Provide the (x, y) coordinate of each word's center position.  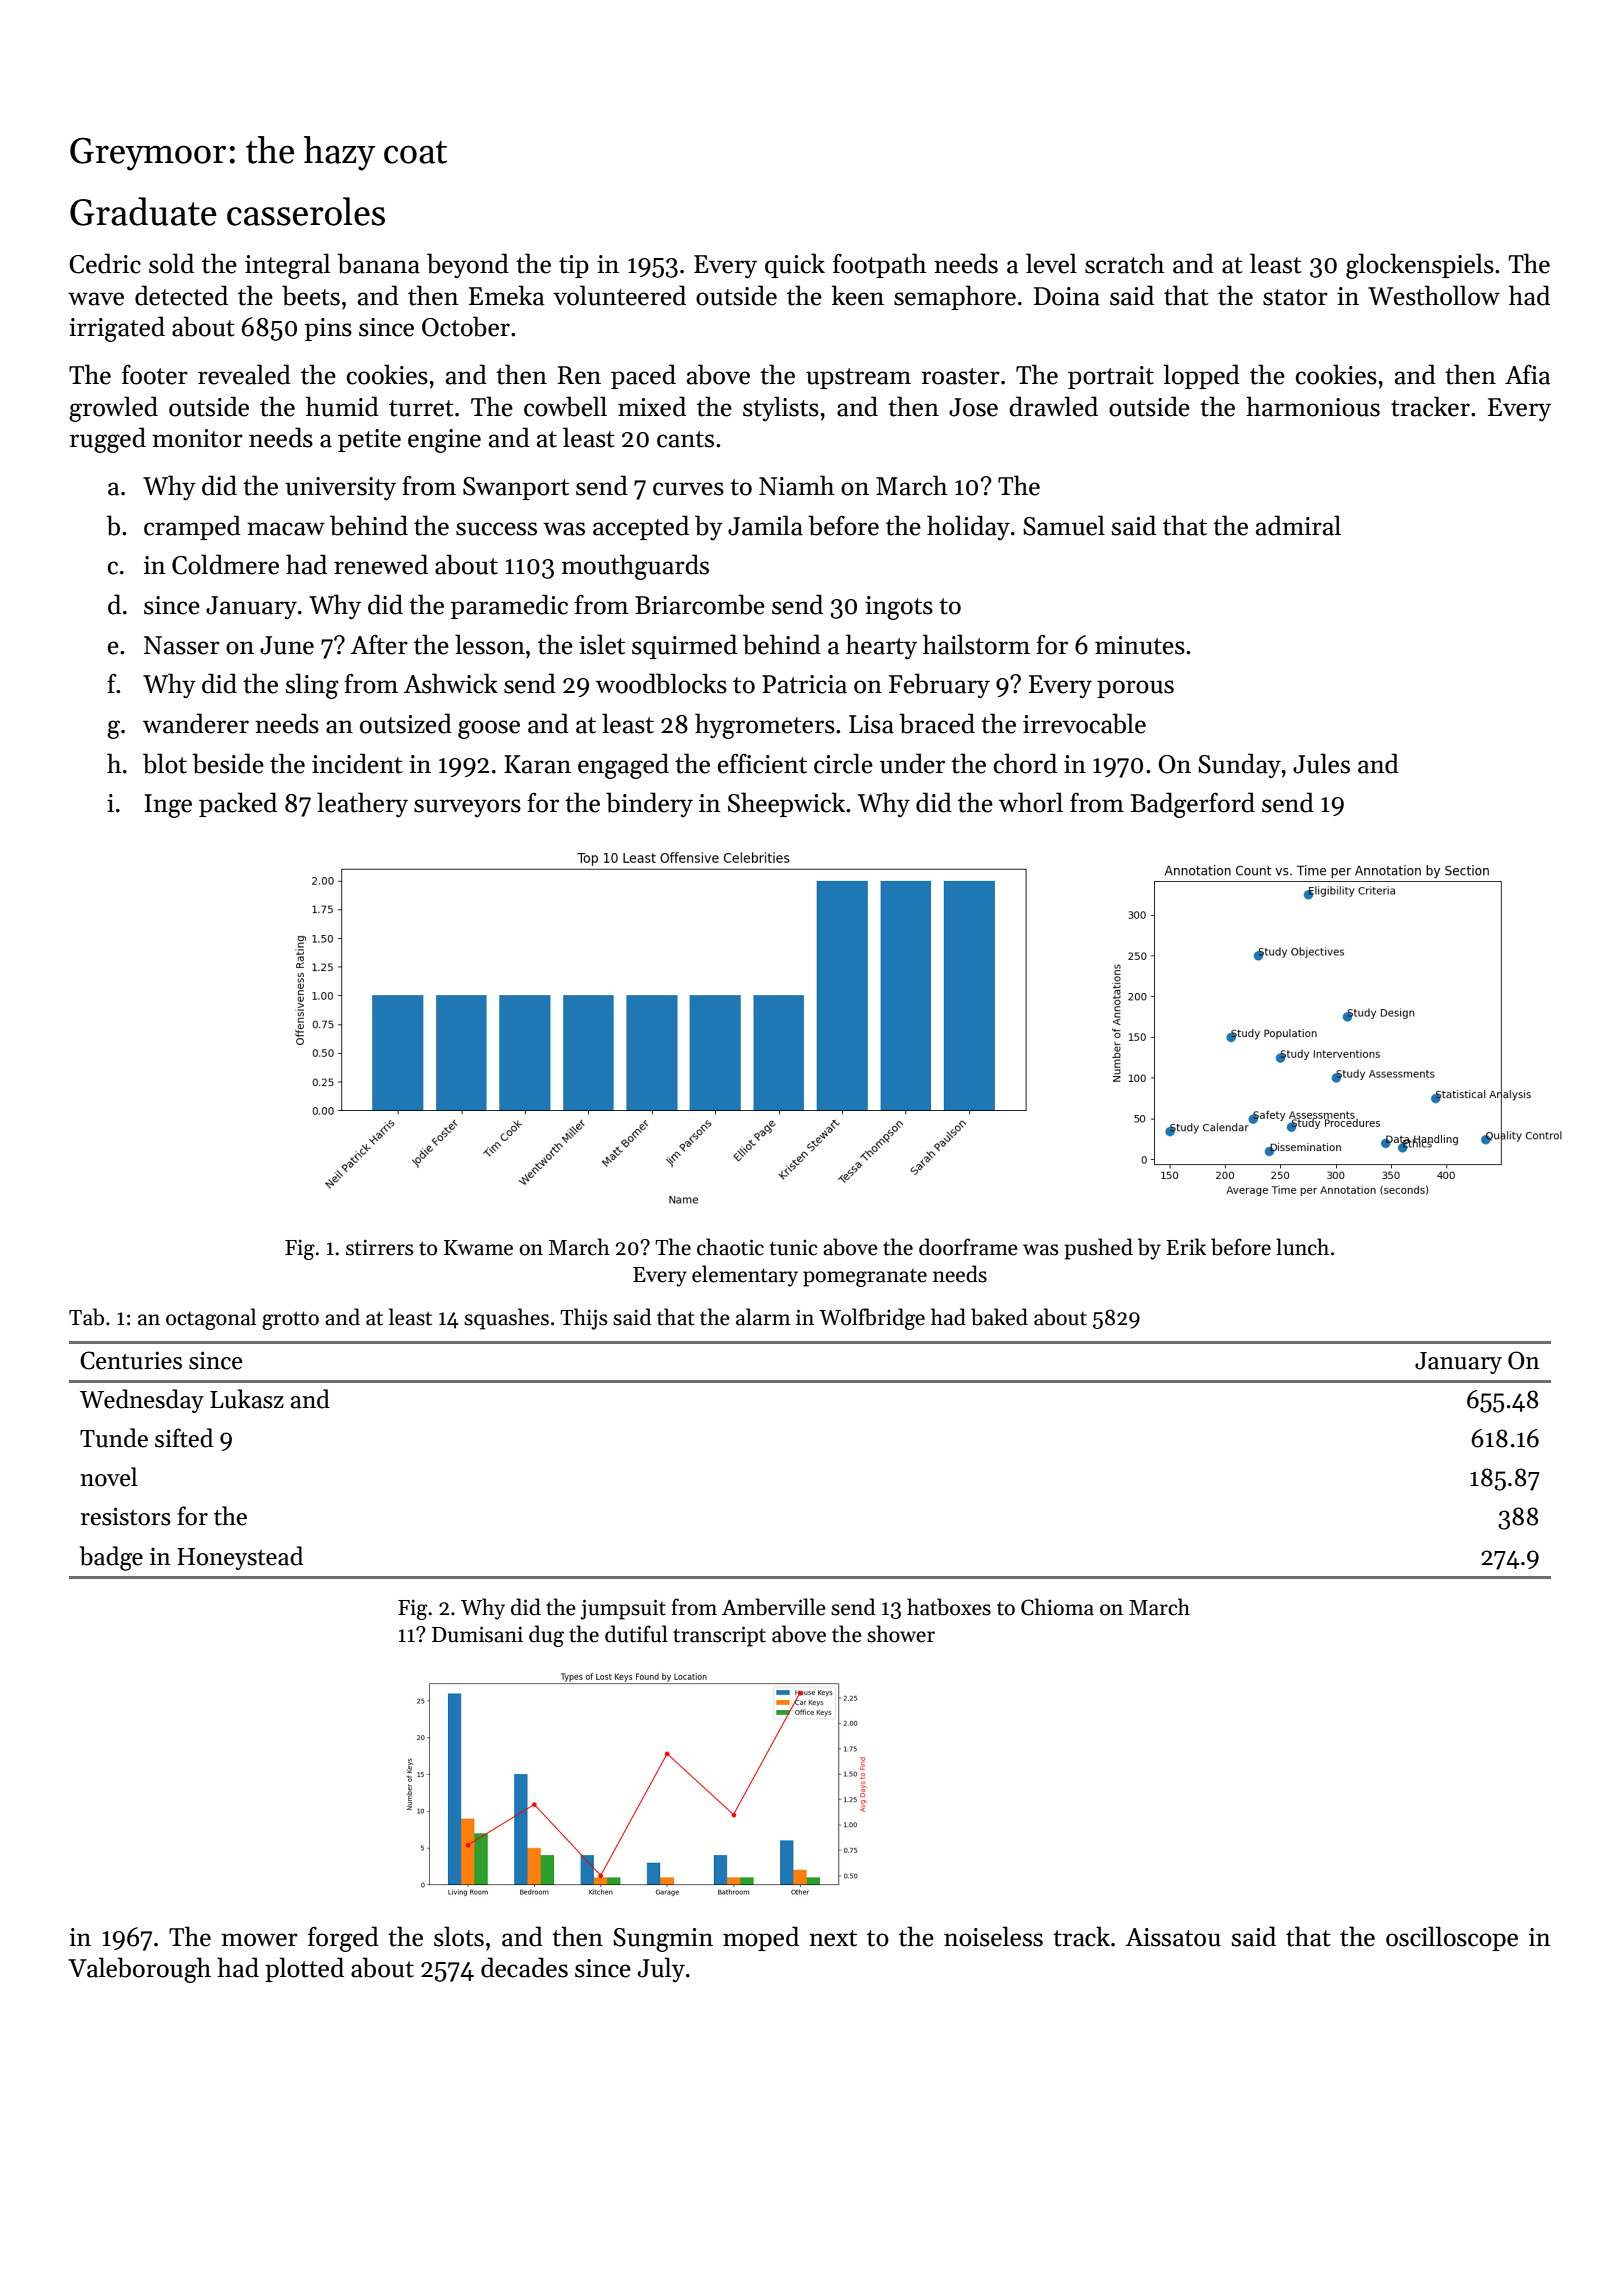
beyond (468, 266)
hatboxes (949, 1607)
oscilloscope (1452, 1938)
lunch (1302, 1247)
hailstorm (976, 644)
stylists (781, 408)
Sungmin (663, 1940)
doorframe (968, 1247)
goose (489, 729)
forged (343, 1939)
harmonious (1313, 406)
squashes (506, 1319)
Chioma (1057, 1607)
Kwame (478, 1248)
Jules (1321, 763)
